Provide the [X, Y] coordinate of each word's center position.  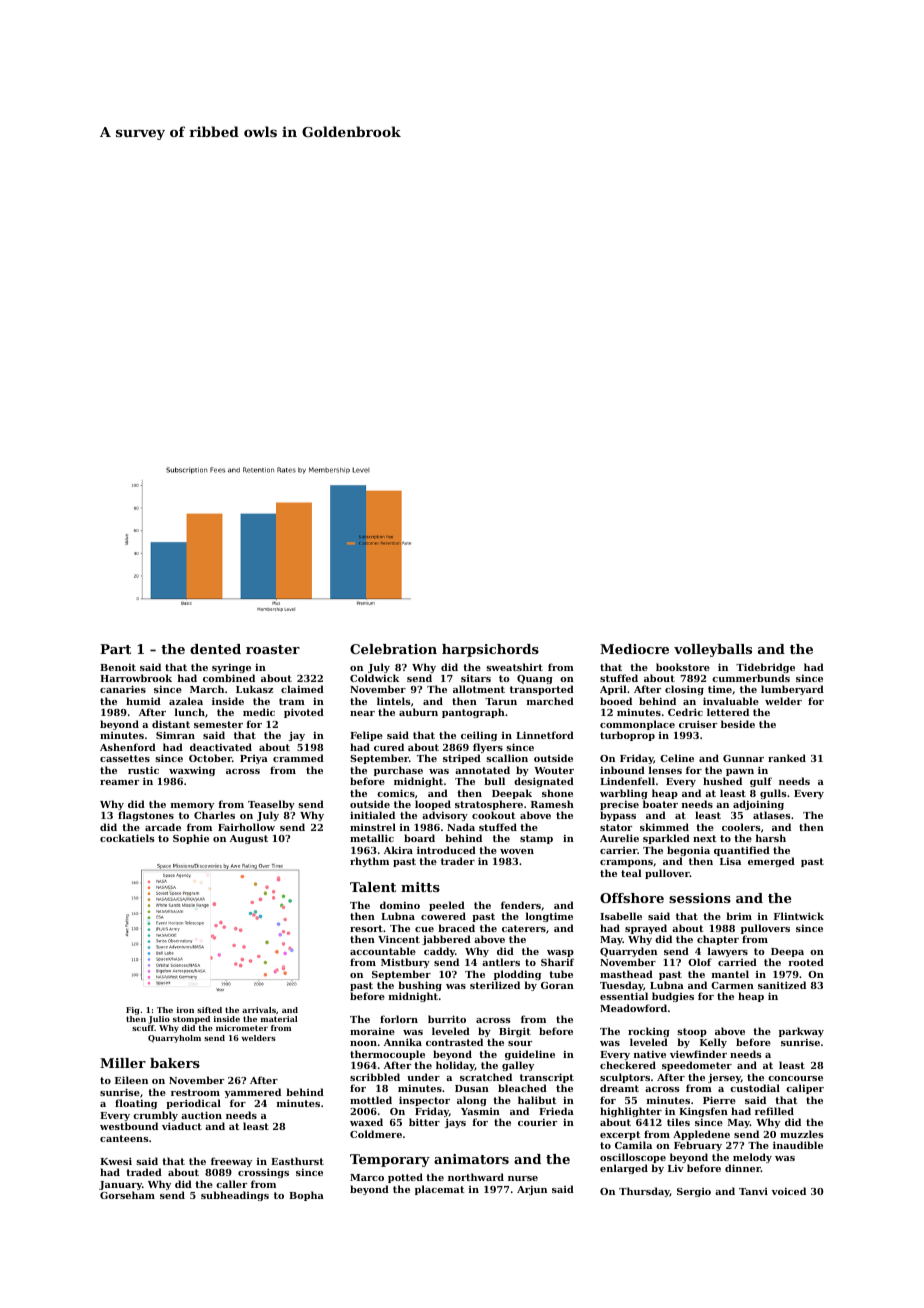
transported [542, 690]
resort [366, 928]
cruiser [698, 724]
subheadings [235, 1196]
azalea [186, 701]
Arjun [532, 1190]
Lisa [730, 861]
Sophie [191, 839]
